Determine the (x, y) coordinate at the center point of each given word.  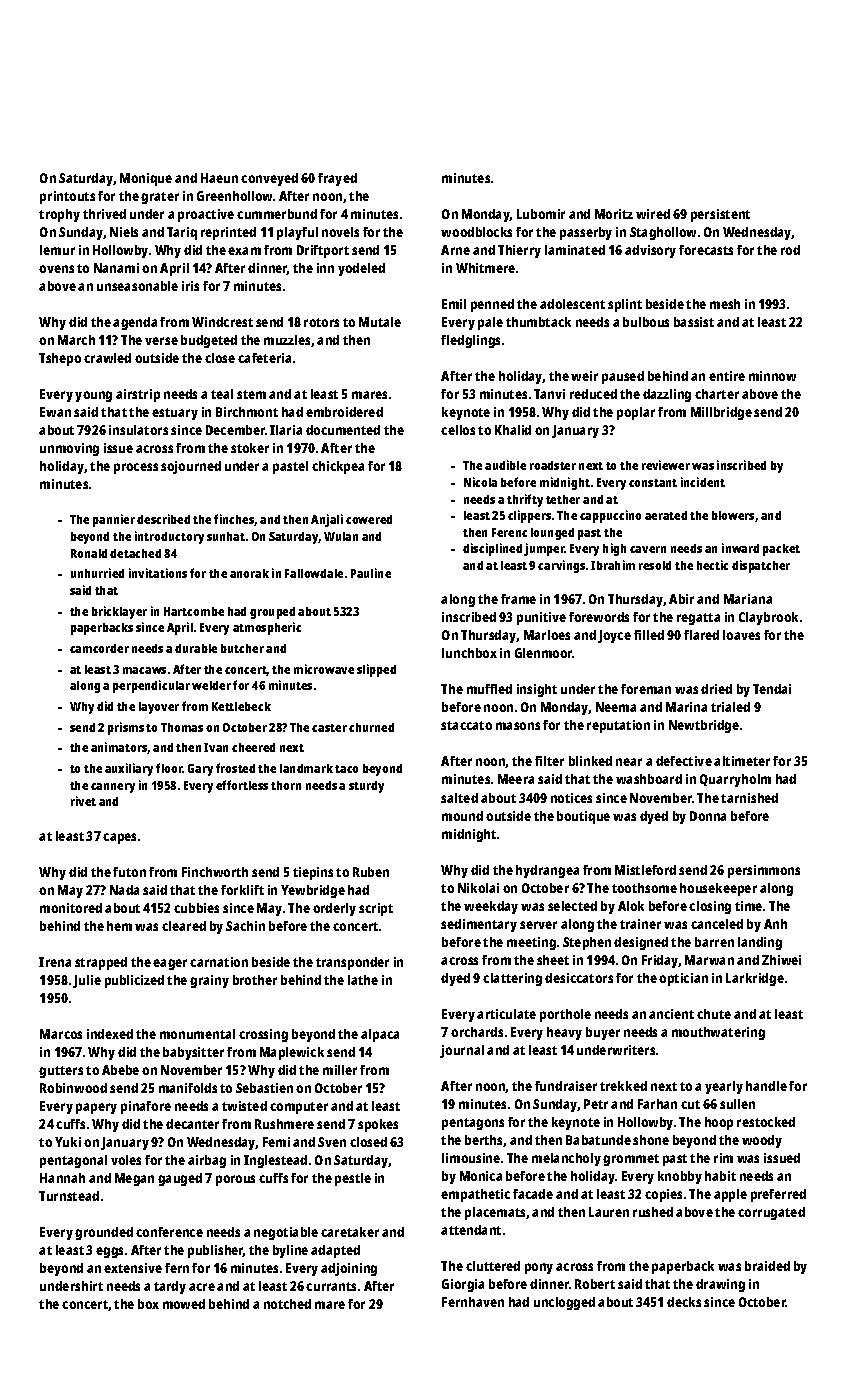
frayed (337, 179)
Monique (146, 179)
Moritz (614, 214)
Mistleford (645, 870)
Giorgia (463, 1285)
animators (119, 748)
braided (767, 1266)
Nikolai (478, 888)
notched (287, 1304)
